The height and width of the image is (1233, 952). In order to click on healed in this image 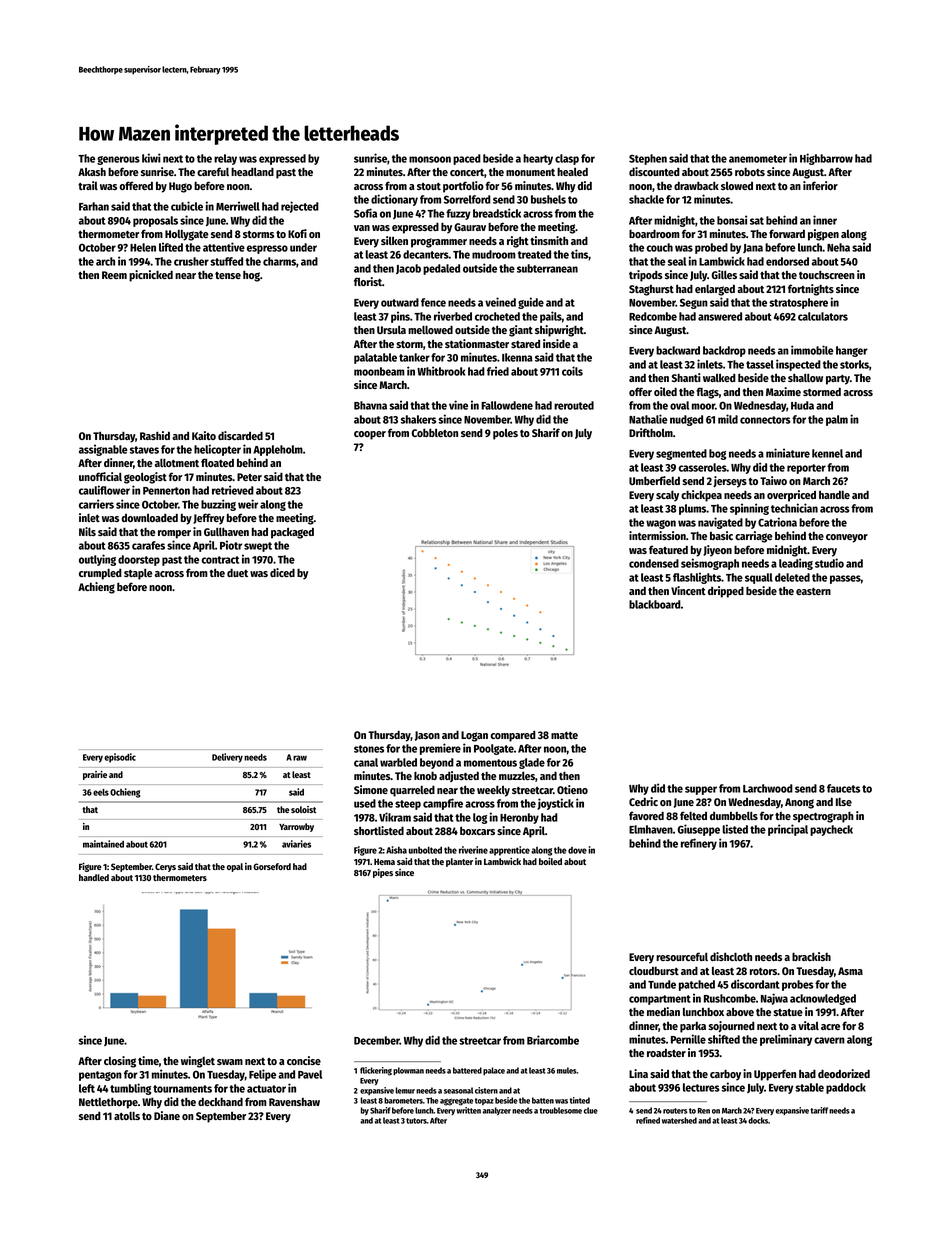, I will do `click(572, 171)`.
